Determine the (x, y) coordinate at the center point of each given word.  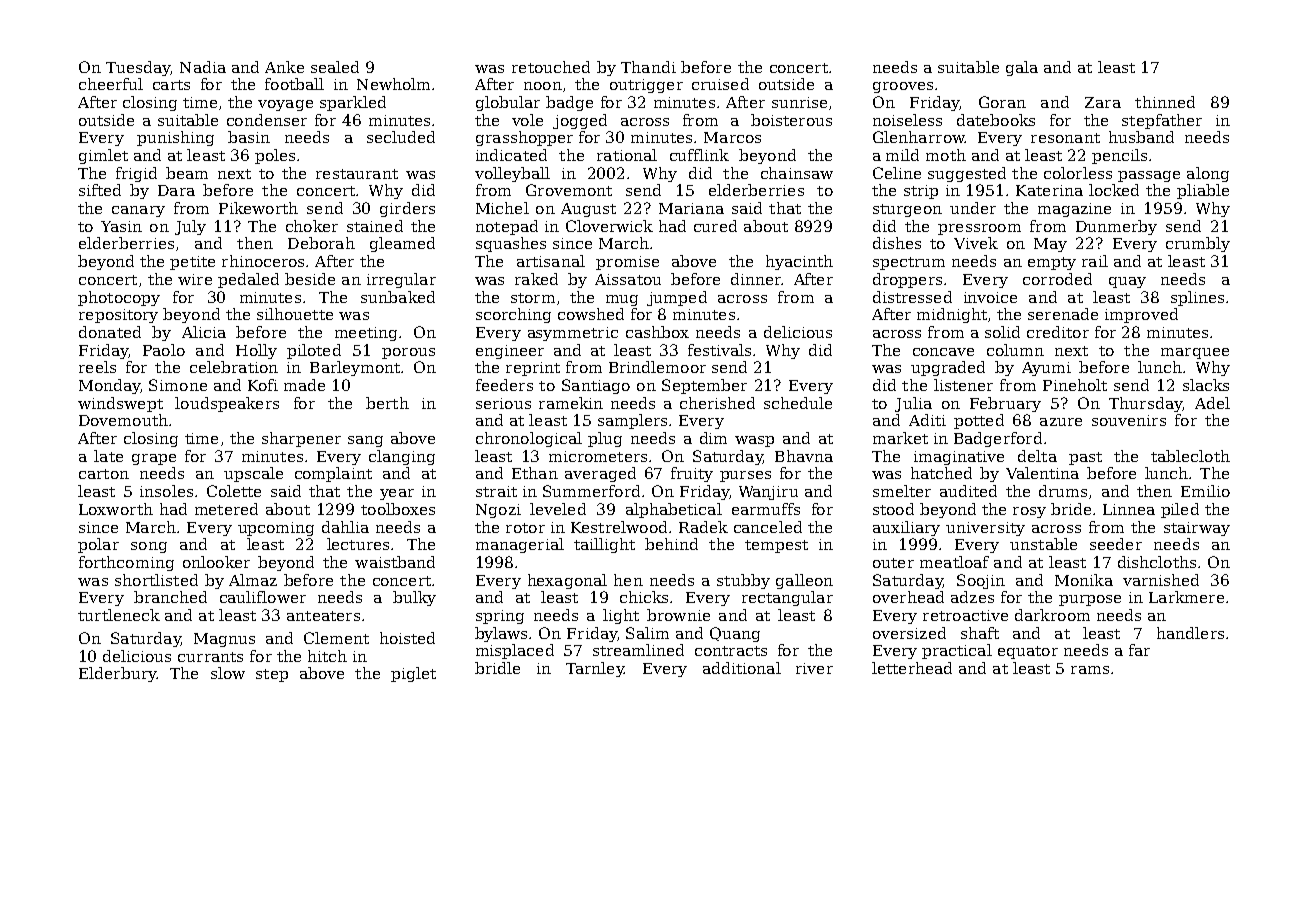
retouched (551, 67)
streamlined (638, 650)
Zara (1103, 102)
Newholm (393, 84)
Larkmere (1186, 597)
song (149, 547)
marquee (1195, 353)
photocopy (119, 298)
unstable (1043, 544)
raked (536, 279)
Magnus (224, 640)
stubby (743, 581)
